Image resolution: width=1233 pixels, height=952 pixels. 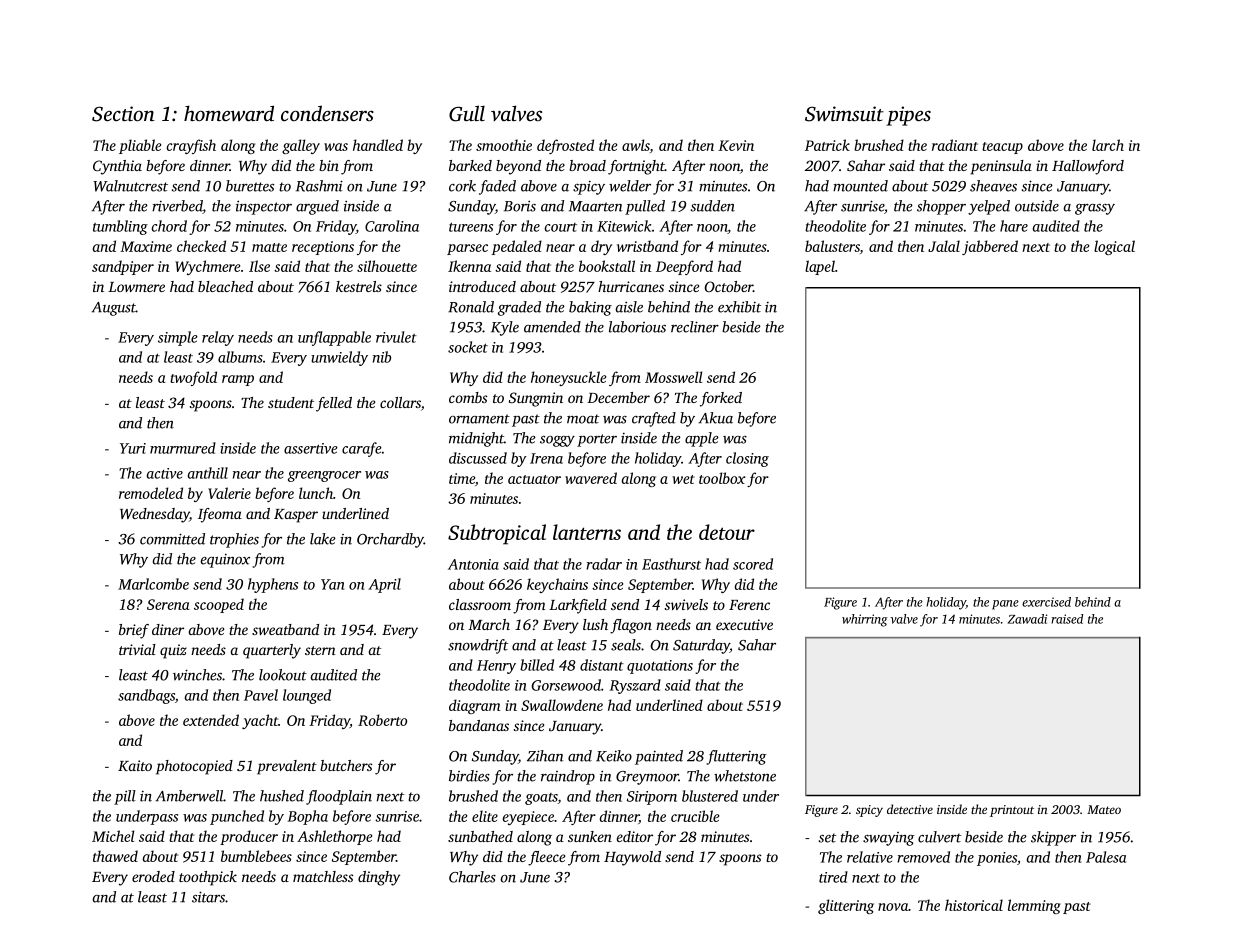 I want to click on matte, so click(x=269, y=247).
